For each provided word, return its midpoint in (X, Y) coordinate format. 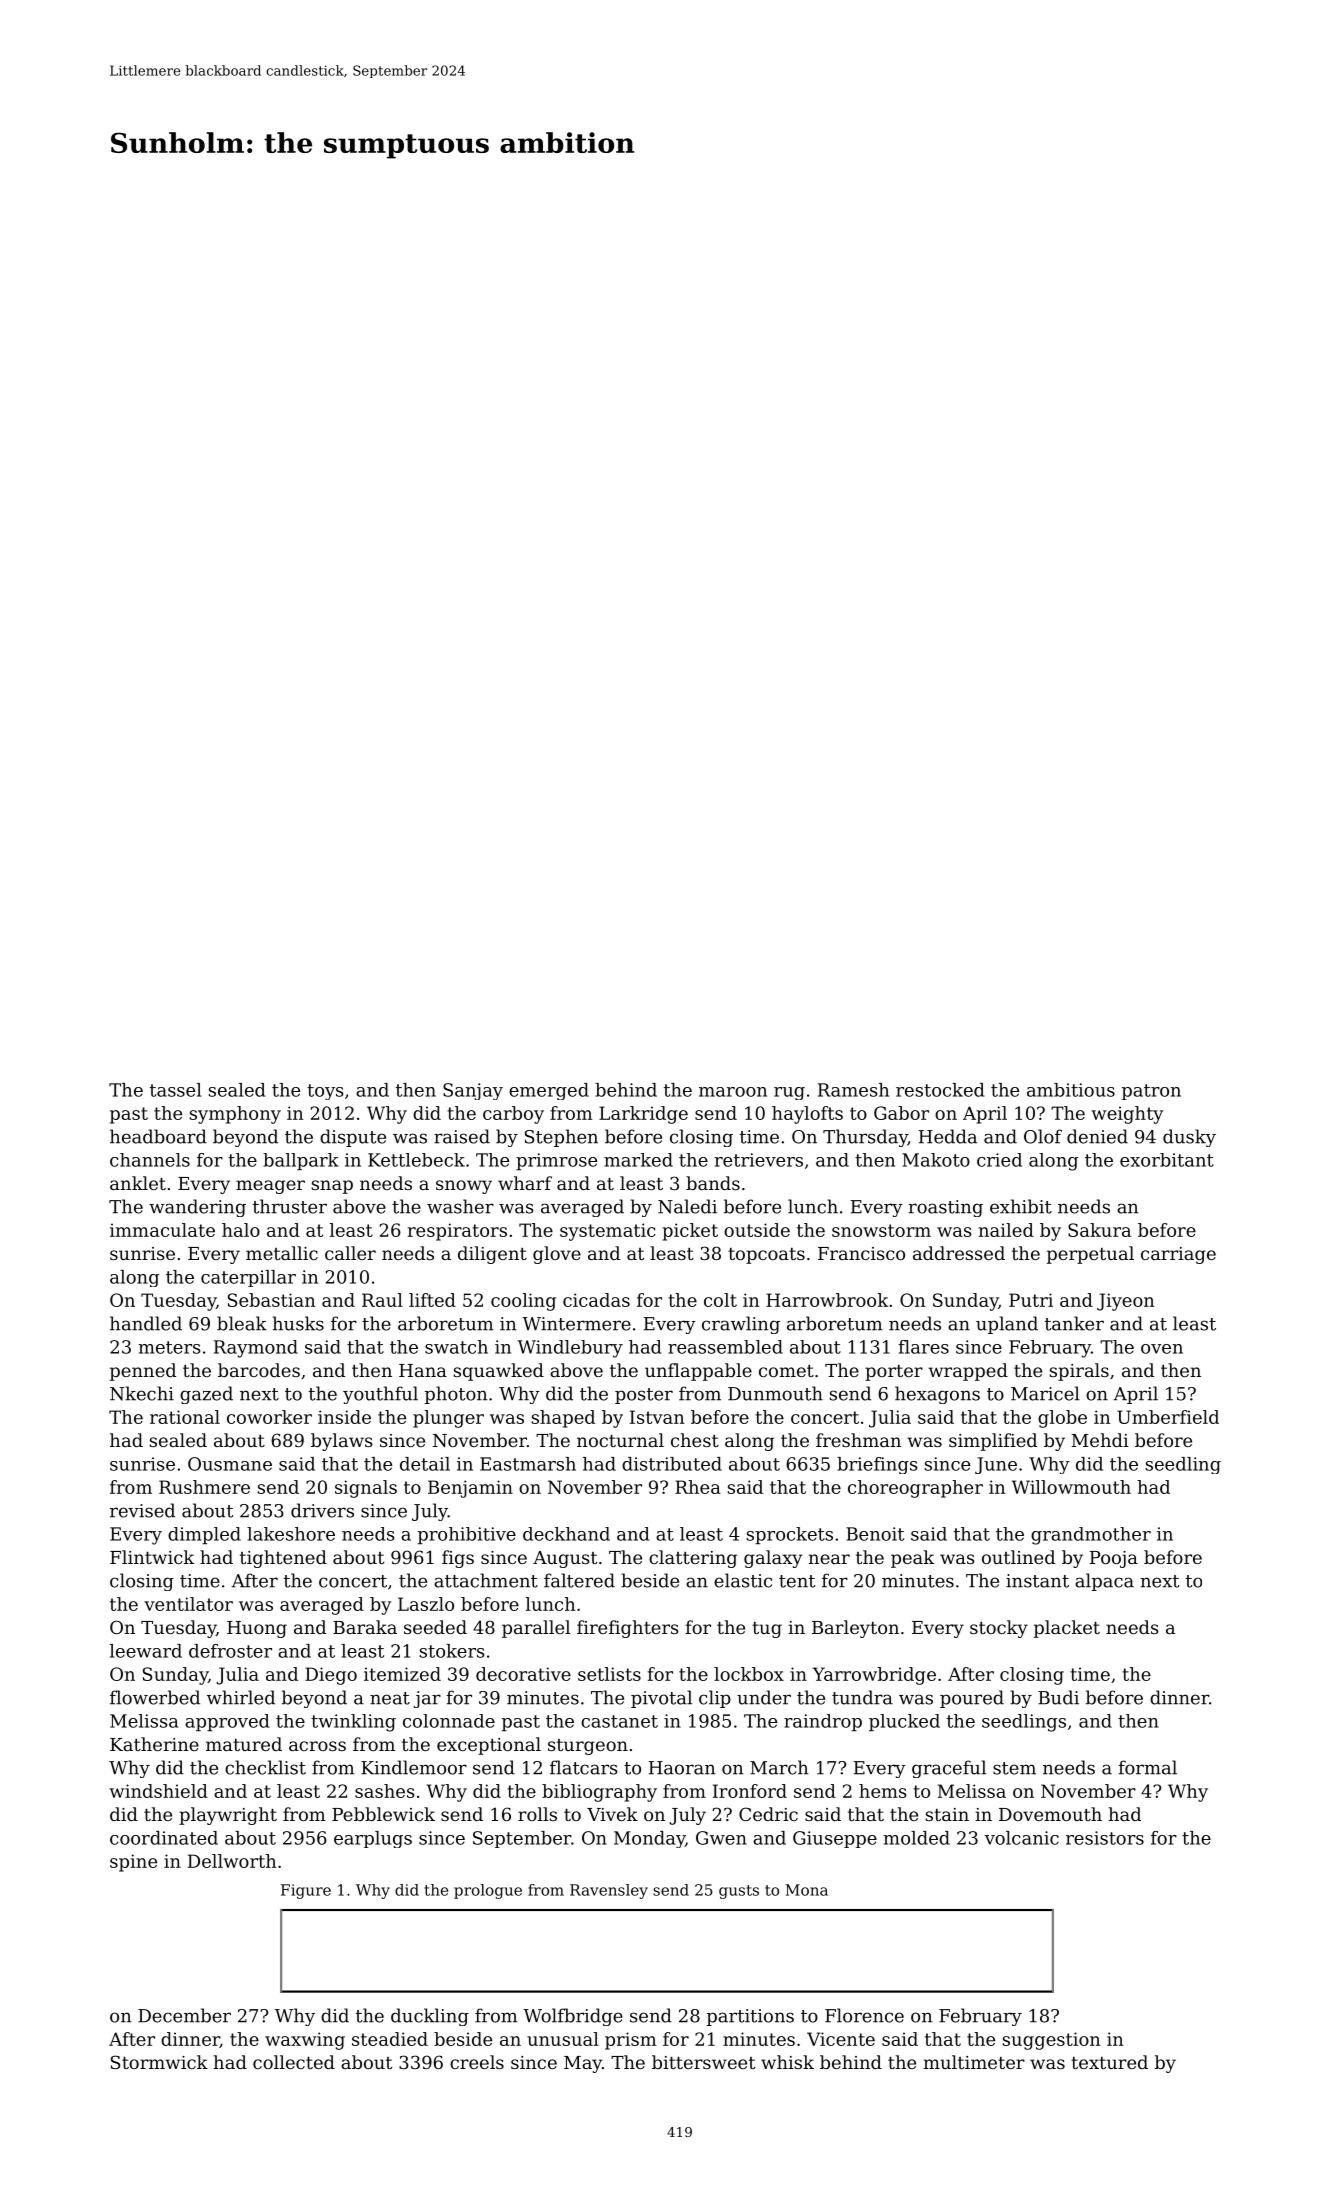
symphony (235, 1115)
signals (366, 1489)
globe (1062, 1419)
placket (1067, 1629)
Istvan (657, 1417)
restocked (940, 1090)
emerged (549, 1091)
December (184, 2015)
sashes (385, 1791)
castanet (619, 1721)
